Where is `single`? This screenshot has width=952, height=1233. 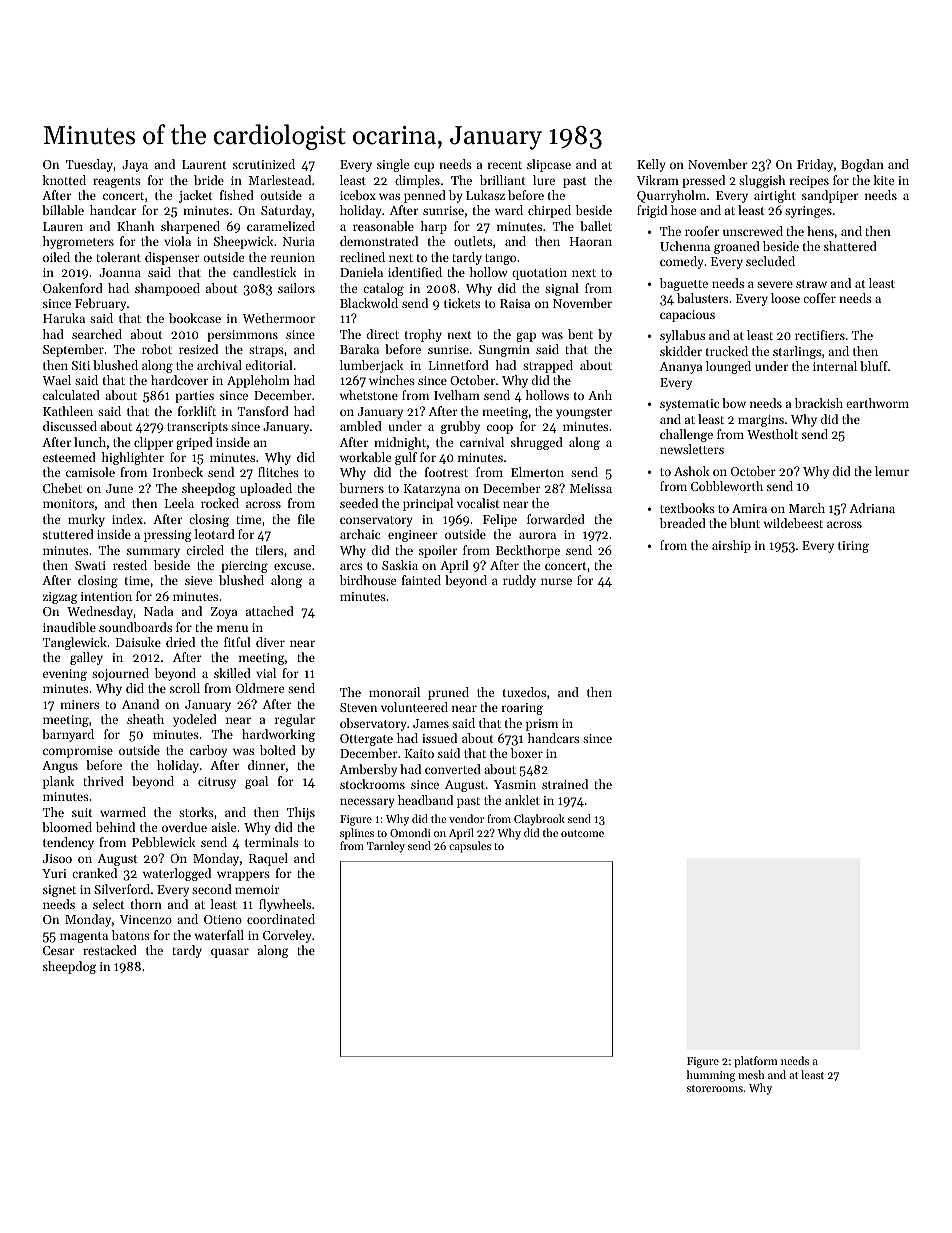 single is located at coordinates (393, 165).
